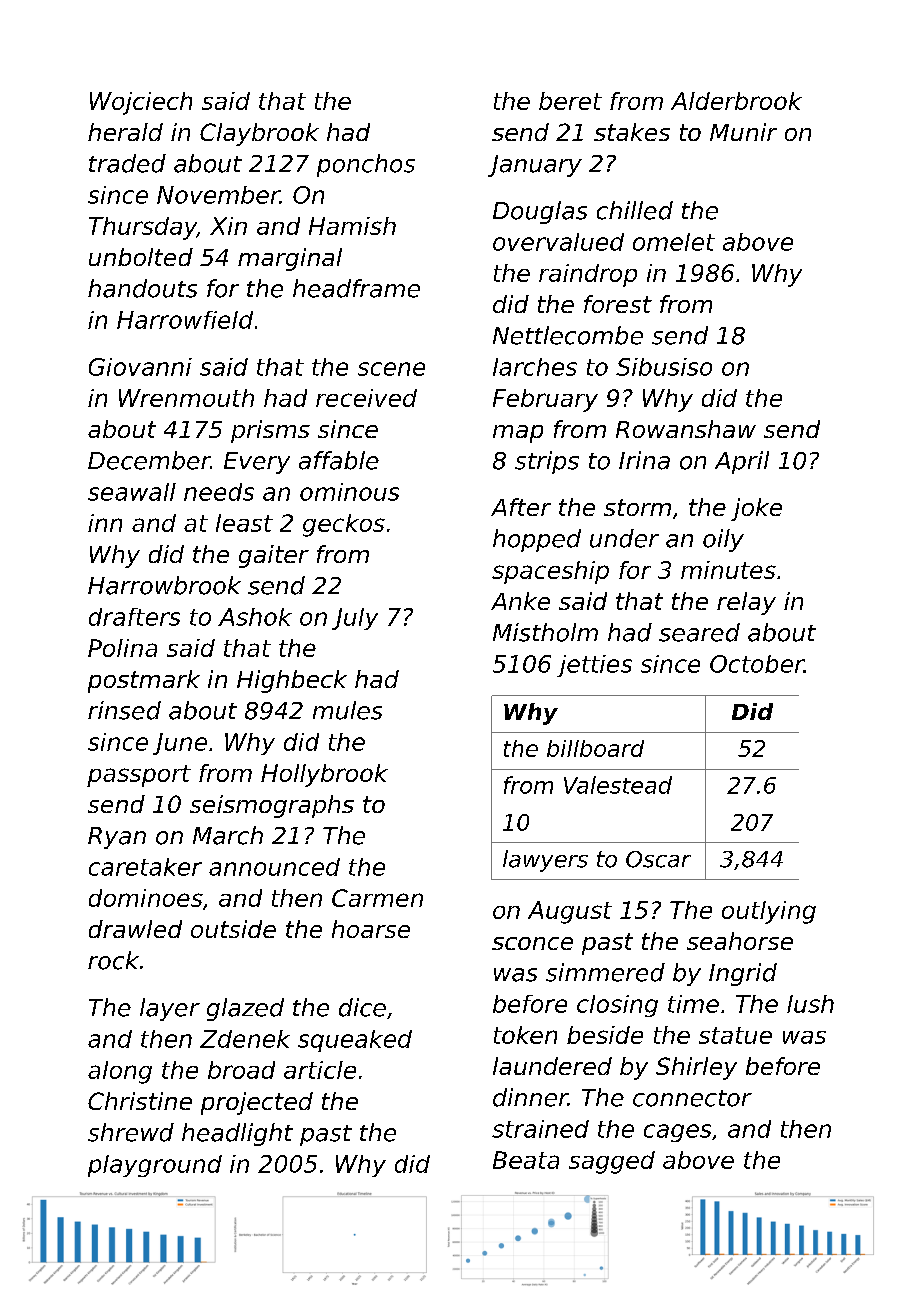 Image resolution: width=924 pixels, height=1311 pixels. What do you see at coordinates (125, 132) in the screenshot?
I see `herald` at bounding box center [125, 132].
